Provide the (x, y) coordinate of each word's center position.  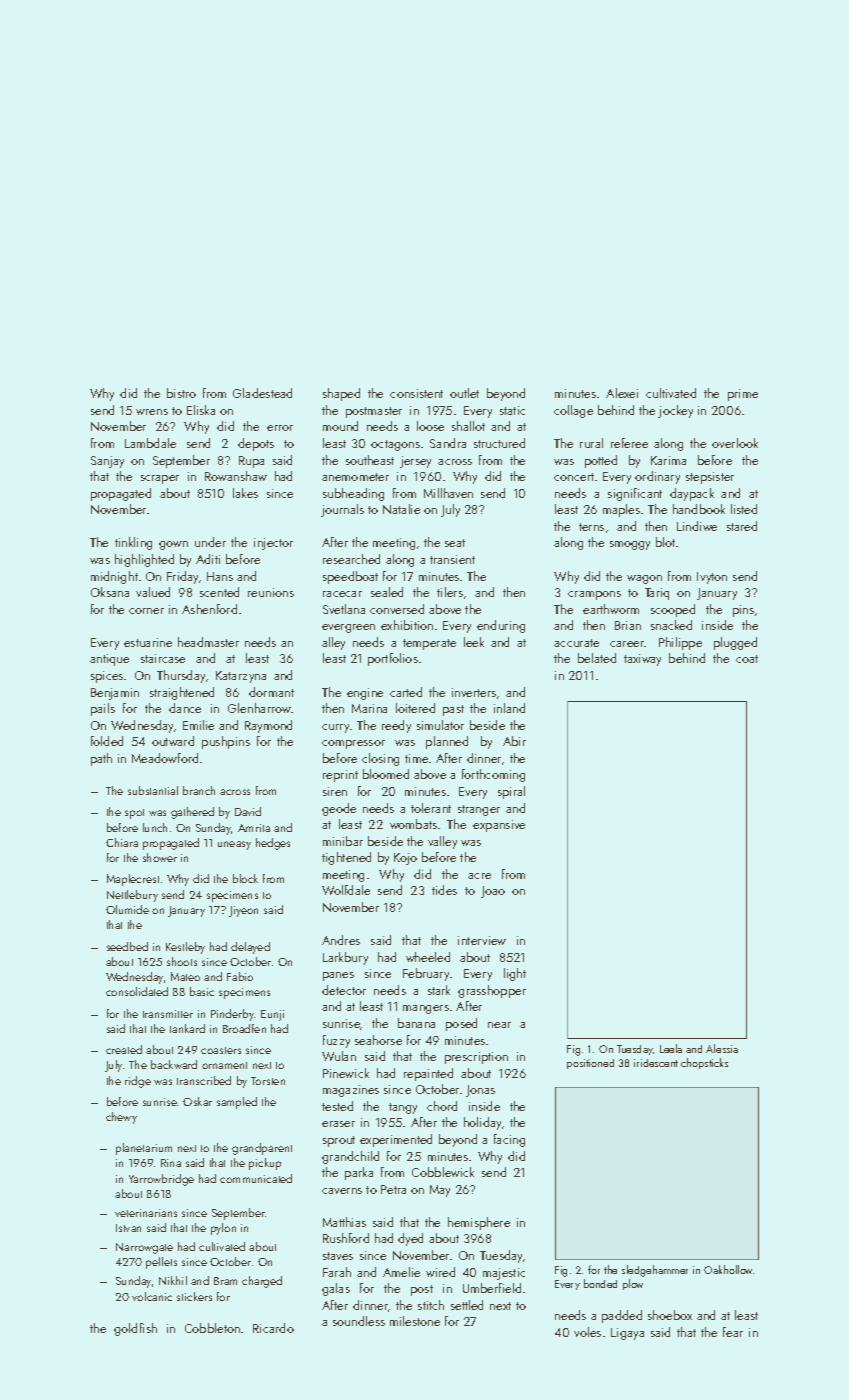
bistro (181, 393)
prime (743, 395)
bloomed (386, 774)
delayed (250, 948)
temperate (429, 644)
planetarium (144, 1149)
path (101, 759)
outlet (464, 393)
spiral (511, 792)
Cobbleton (212, 1328)
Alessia (722, 1048)
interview (482, 940)
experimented (396, 1140)
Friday (182, 577)
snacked (671, 625)
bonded (600, 1283)
